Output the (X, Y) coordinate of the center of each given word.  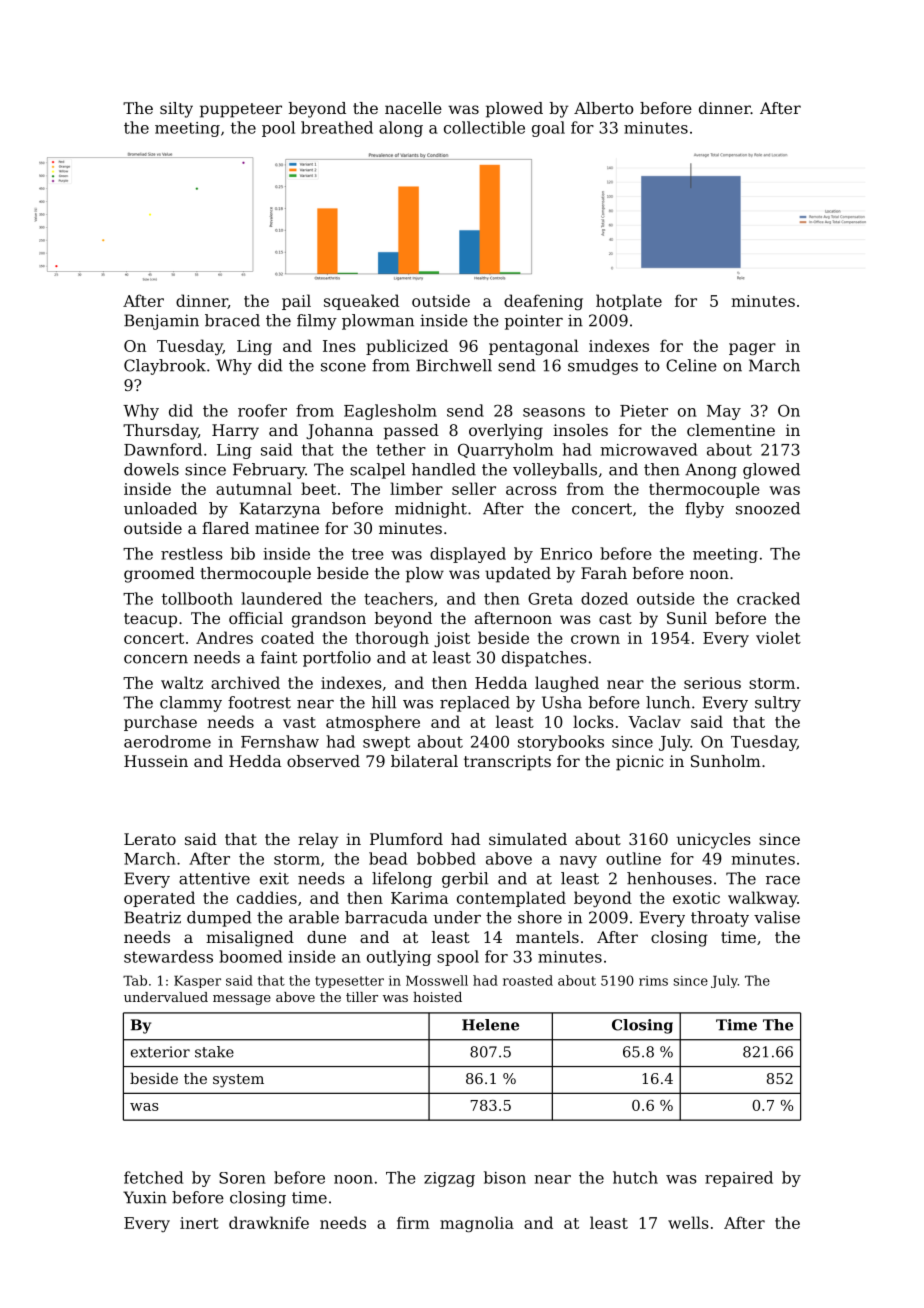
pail (296, 302)
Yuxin (145, 1197)
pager (752, 349)
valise (777, 917)
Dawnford (163, 449)
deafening (543, 302)
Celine (691, 365)
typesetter (349, 982)
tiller (362, 997)
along (401, 129)
